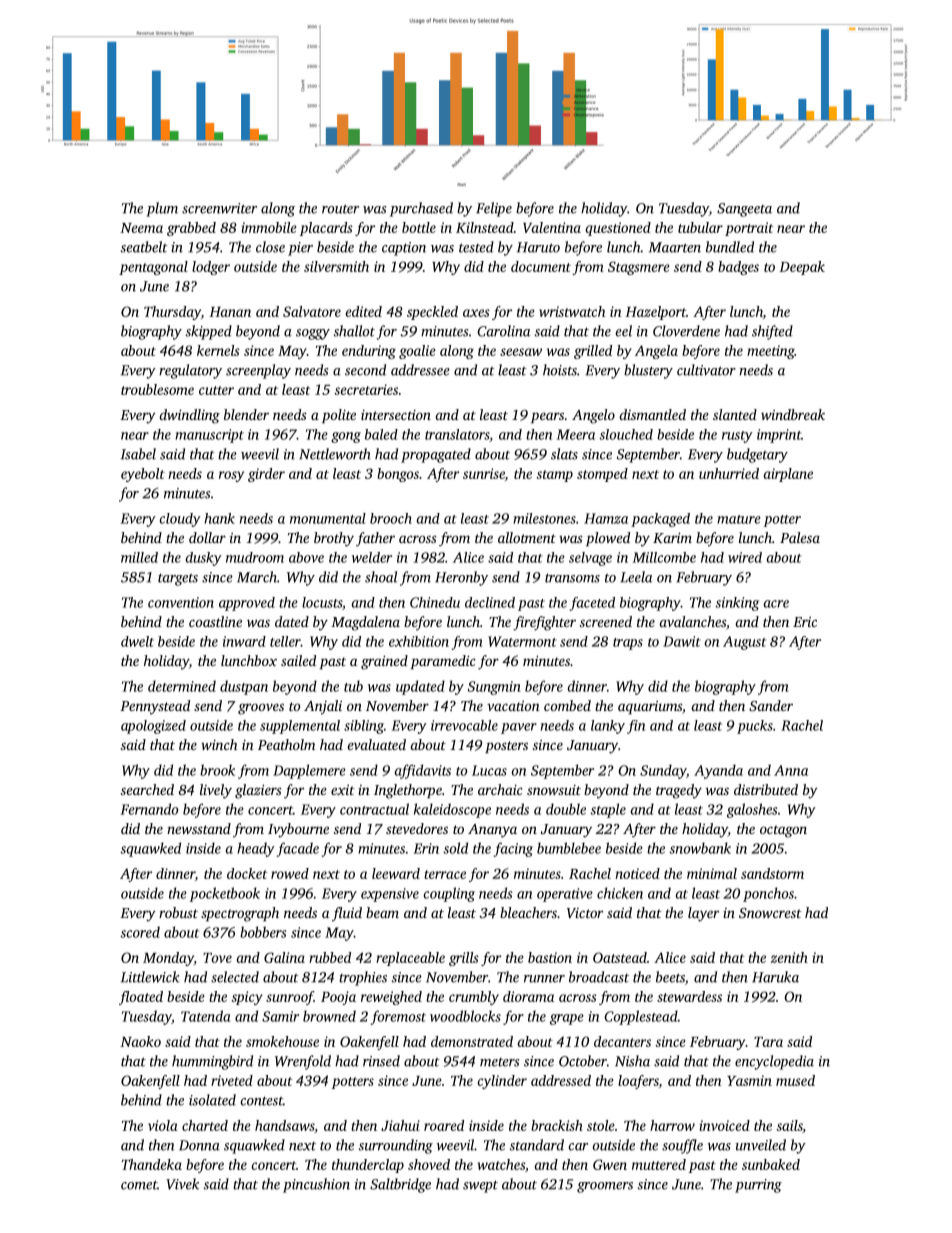 Image resolution: width=952 pixels, height=1233 pixels. Describe the element at coordinates (162, 209) in the image. I see `plum` at that location.
